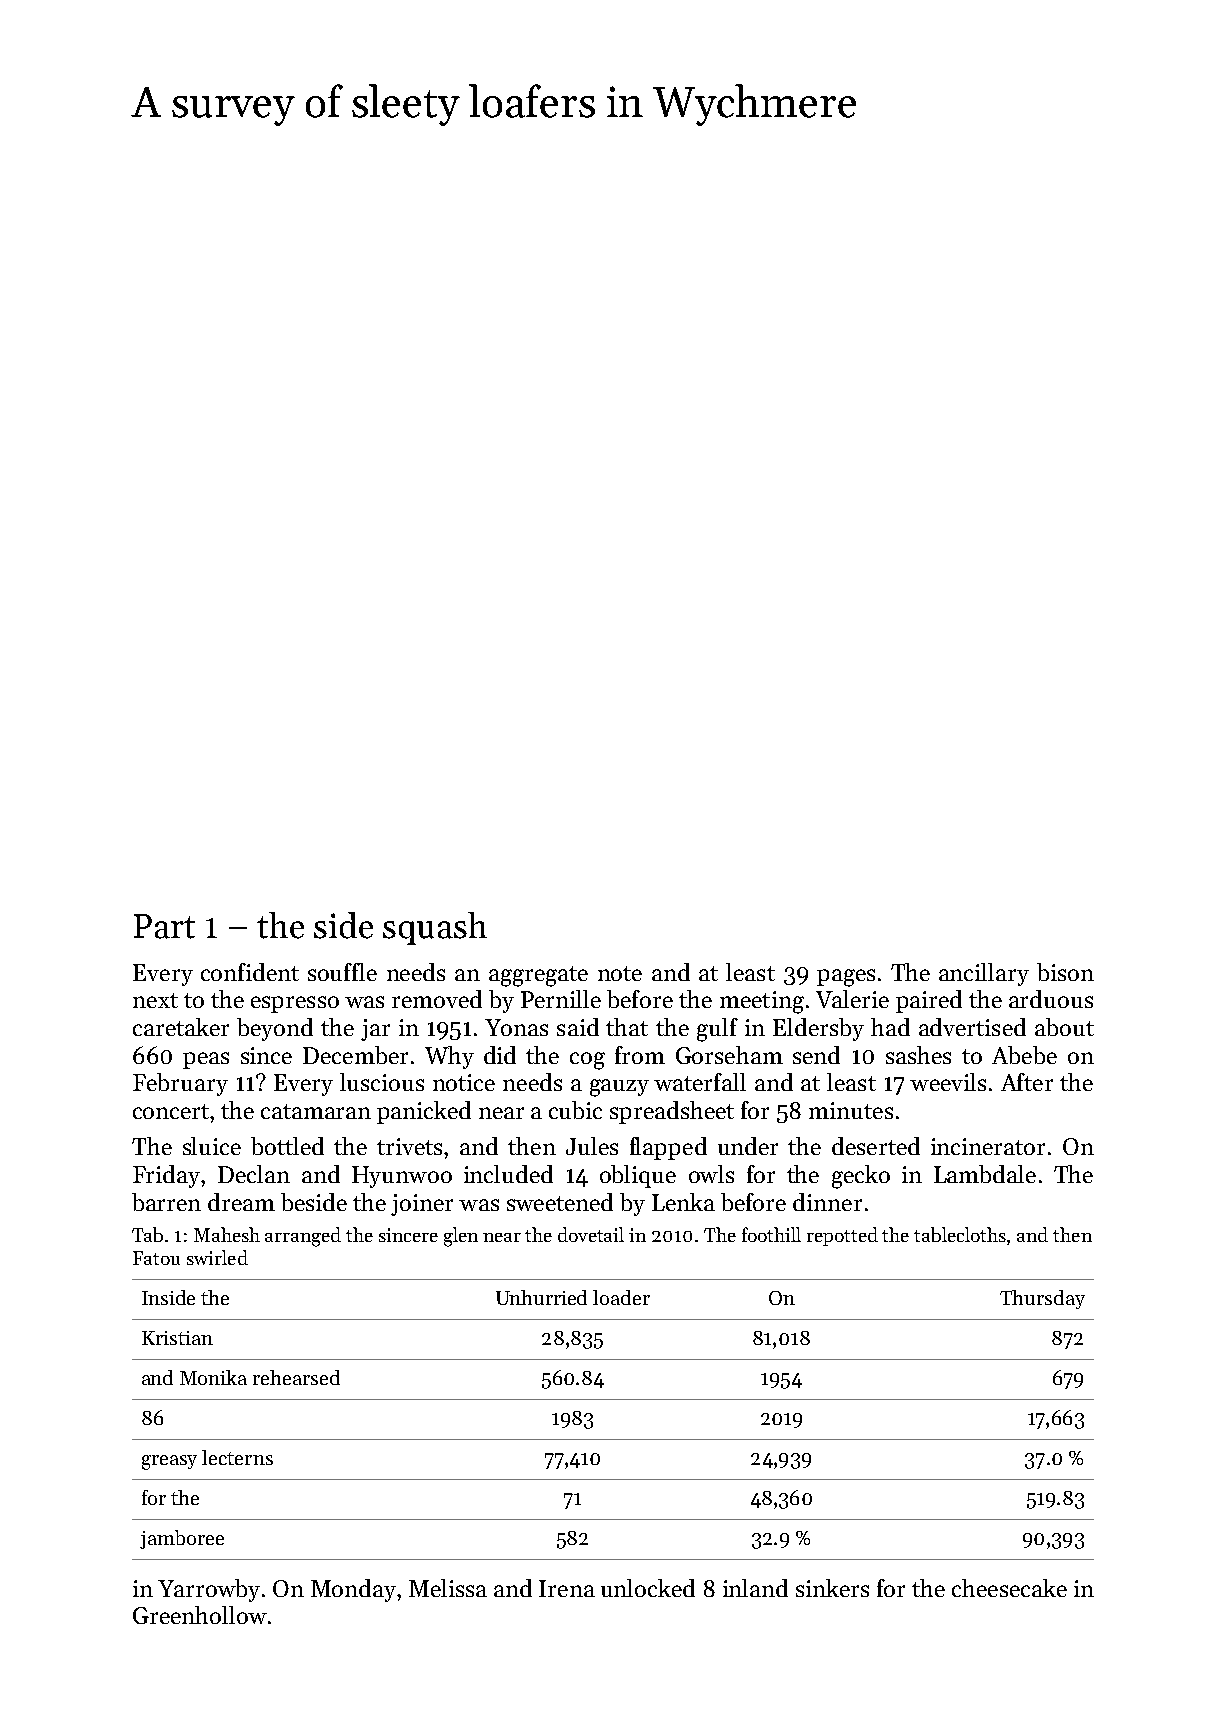  What do you see at coordinates (846, 978) in the screenshot?
I see `pages` at bounding box center [846, 978].
